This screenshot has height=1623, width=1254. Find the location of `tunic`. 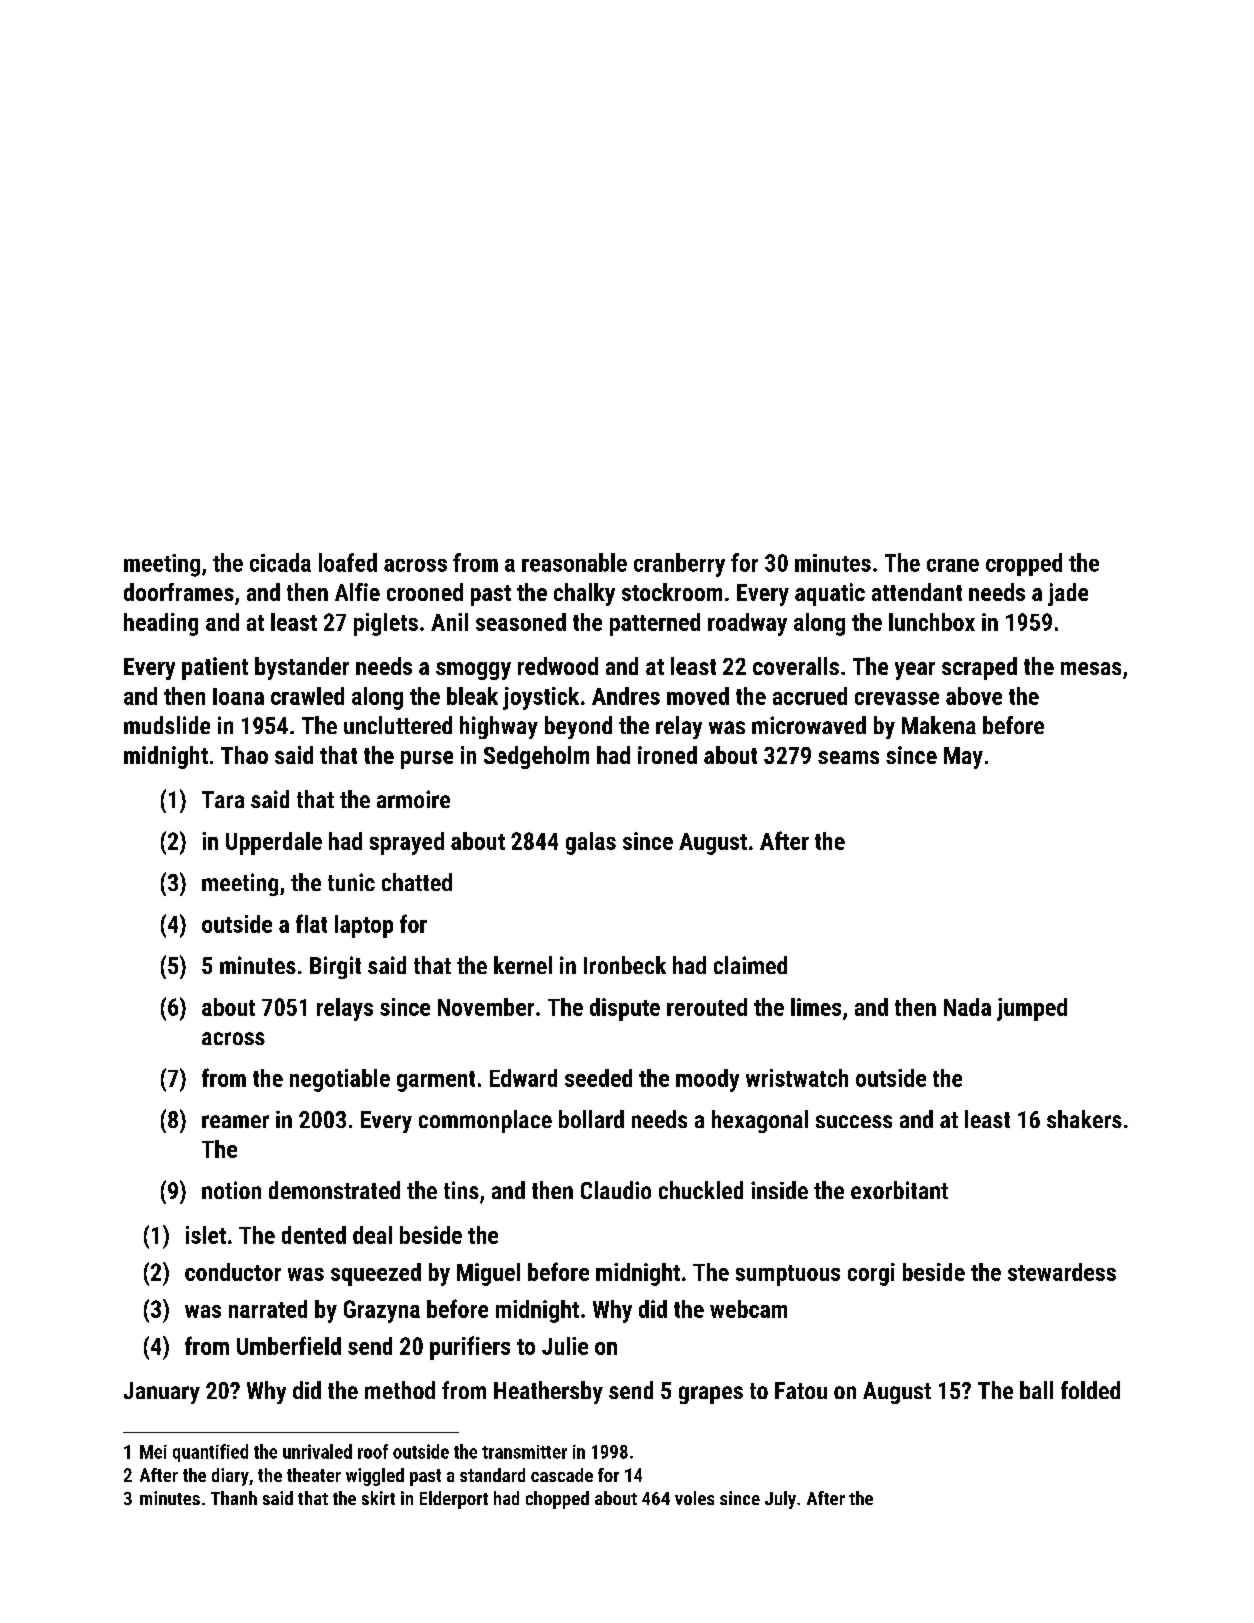

tunic is located at coordinates (351, 882).
